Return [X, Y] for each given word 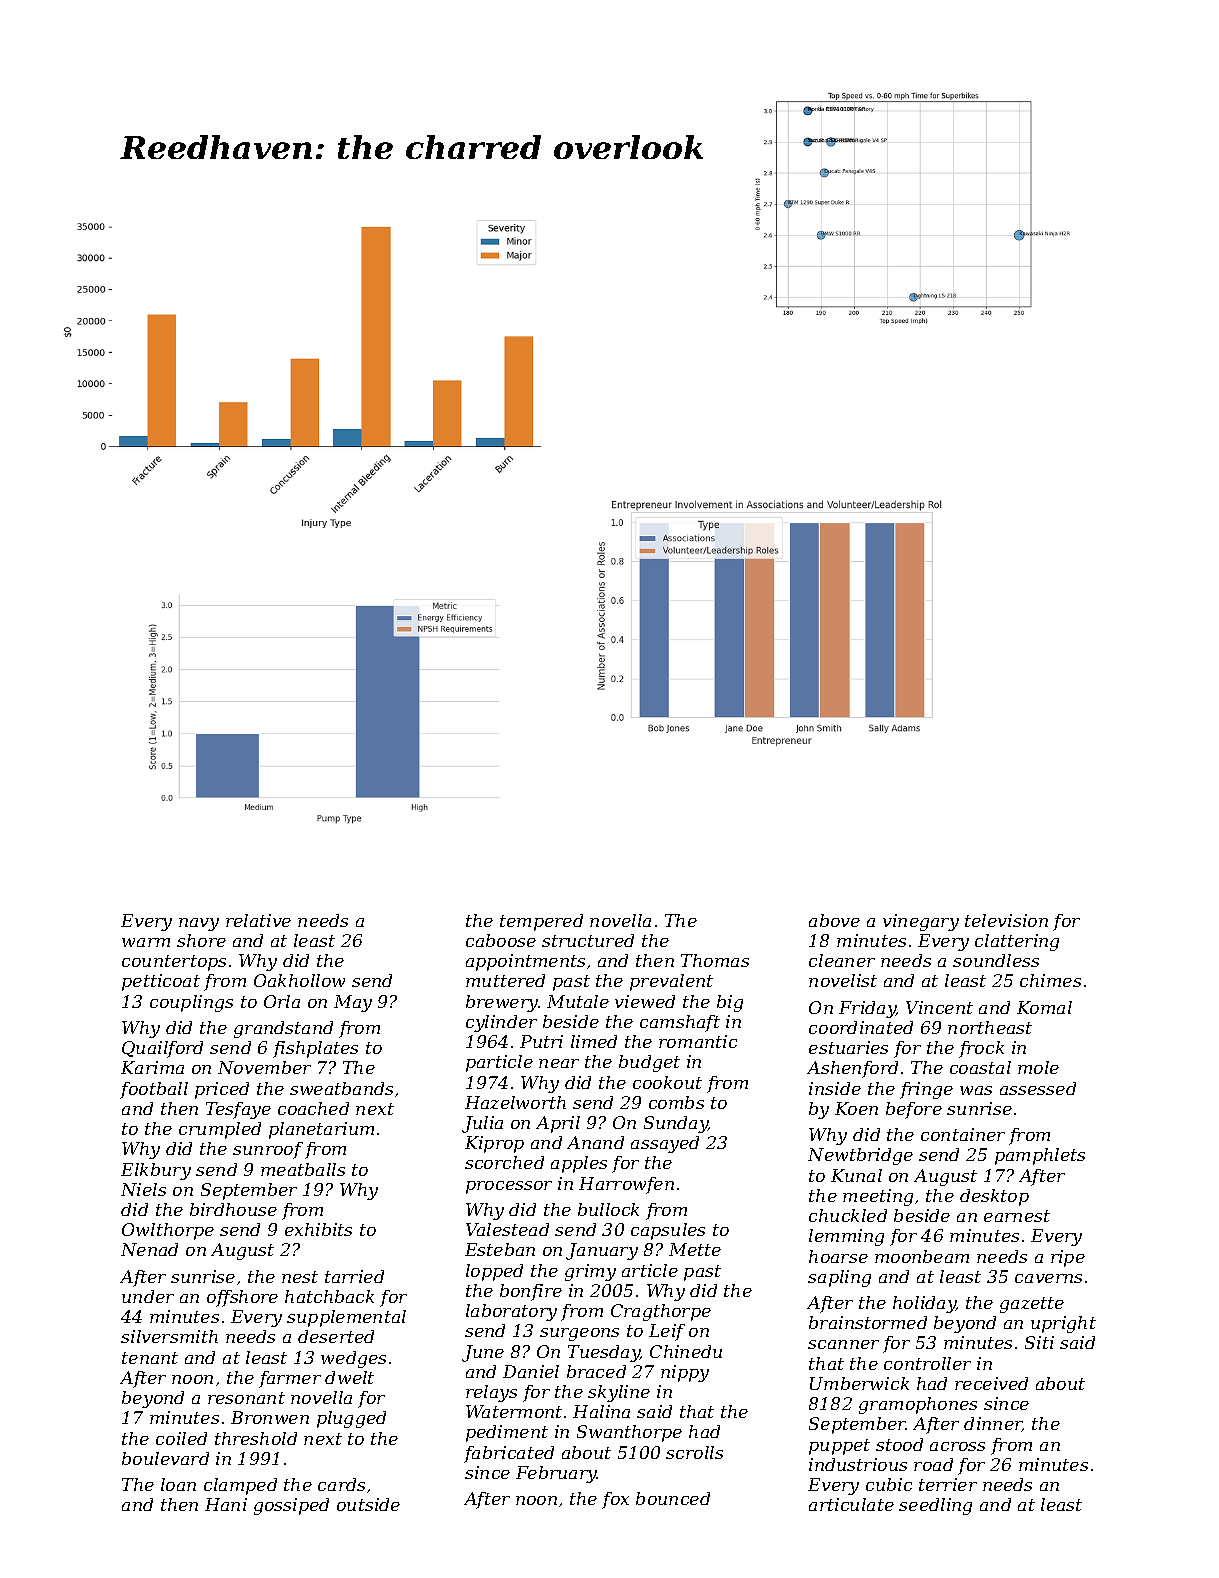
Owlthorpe [168, 1231]
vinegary [921, 922]
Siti [1039, 1342]
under [148, 1296]
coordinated [861, 1027]
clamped [240, 1486]
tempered [541, 922]
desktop [994, 1197]
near [559, 1063]
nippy [685, 1373]
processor [509, 1187]
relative [258, 920]
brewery [502, 1003]
